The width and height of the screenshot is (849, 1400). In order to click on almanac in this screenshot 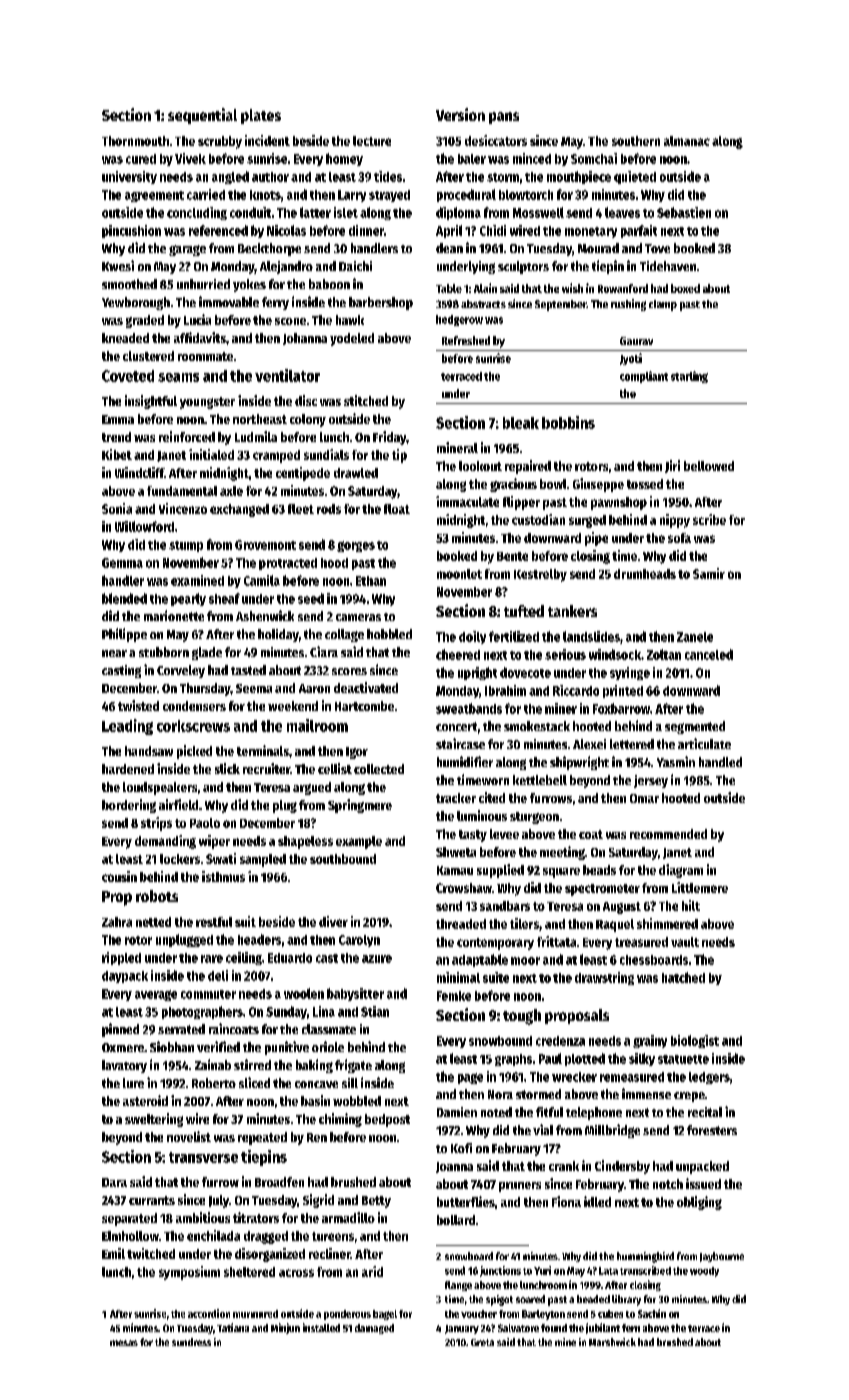, I will do `click(687, 141)`.
